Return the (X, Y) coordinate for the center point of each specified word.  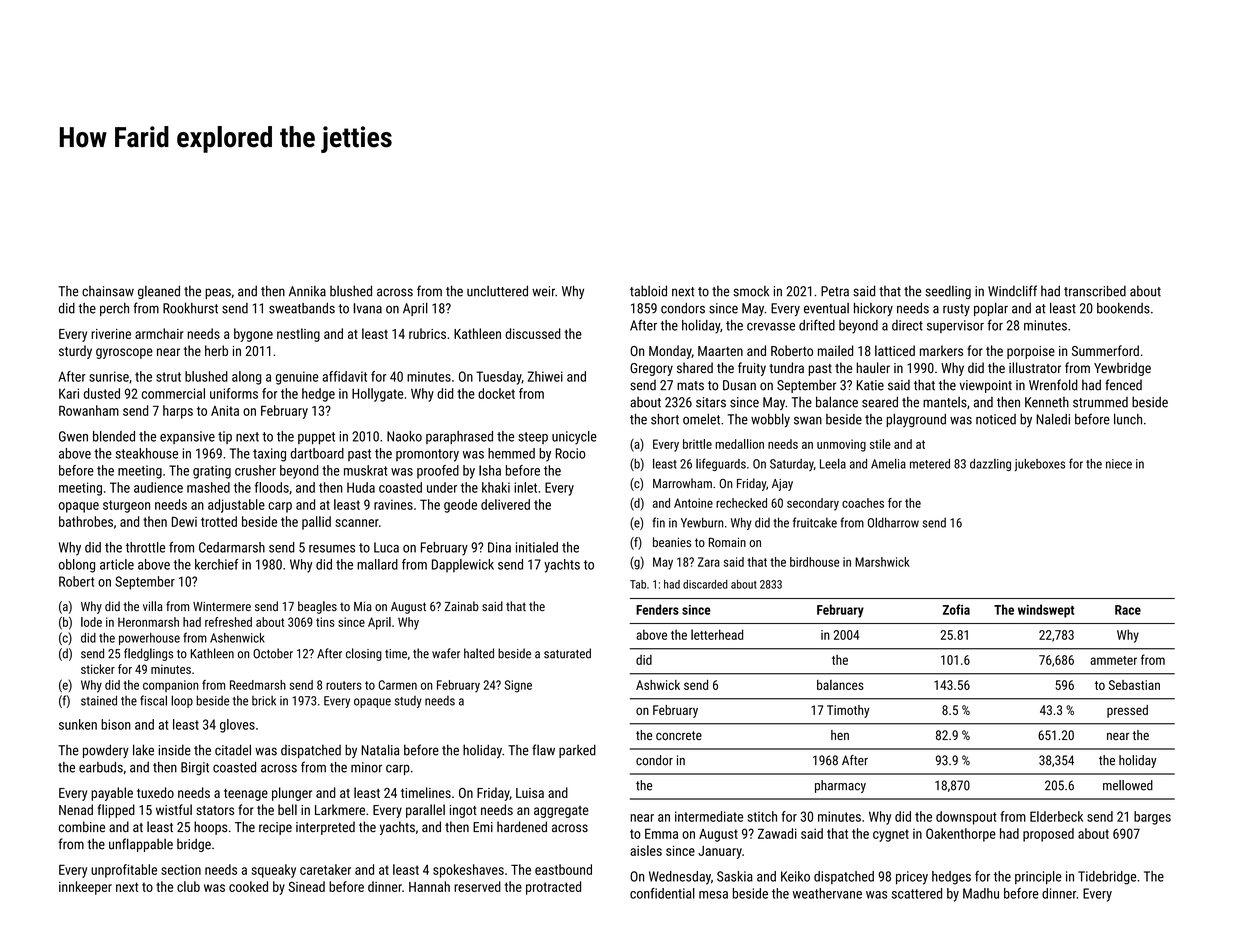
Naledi (1053, 419)
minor (366, 767)
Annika (307, 291)
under (442, 487)
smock (751, 291)
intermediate (709, 816)
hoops (210, 828)
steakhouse (147, 453)
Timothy (848, 711)
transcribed (1095, 291)
